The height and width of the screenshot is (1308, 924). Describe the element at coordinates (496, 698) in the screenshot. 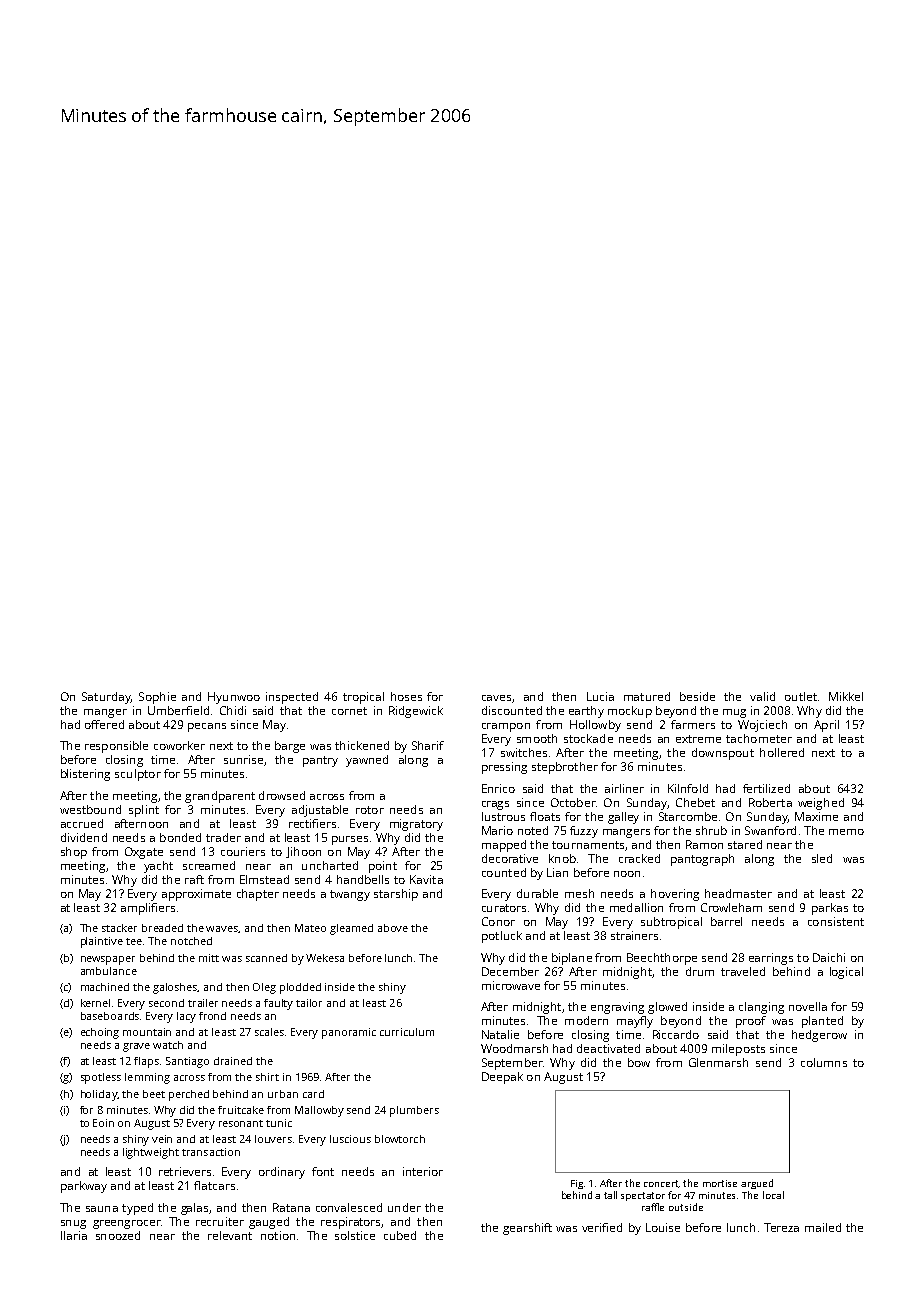

I see `caves` at that location.
